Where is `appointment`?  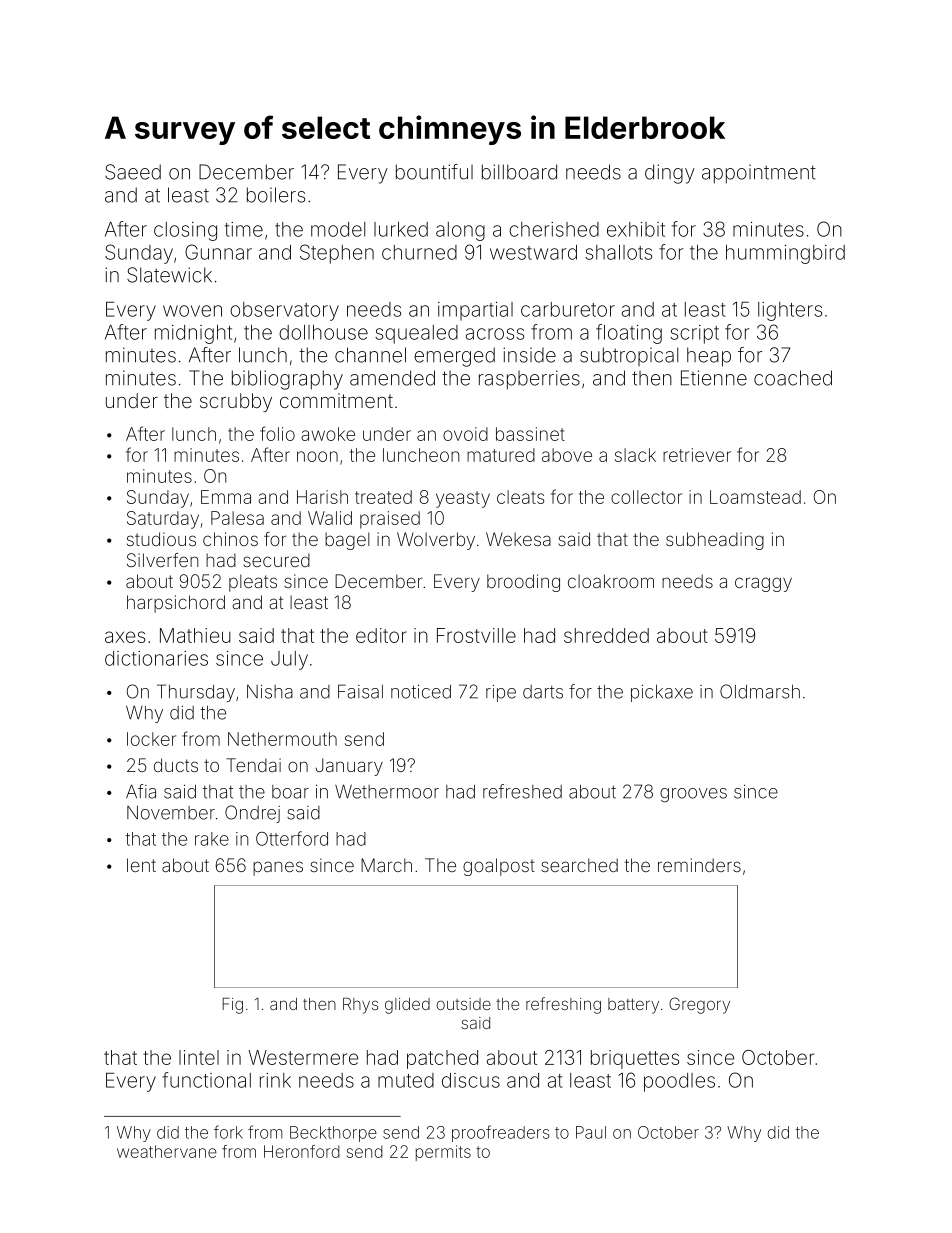
appointment is located at coordinates (759, 174).
